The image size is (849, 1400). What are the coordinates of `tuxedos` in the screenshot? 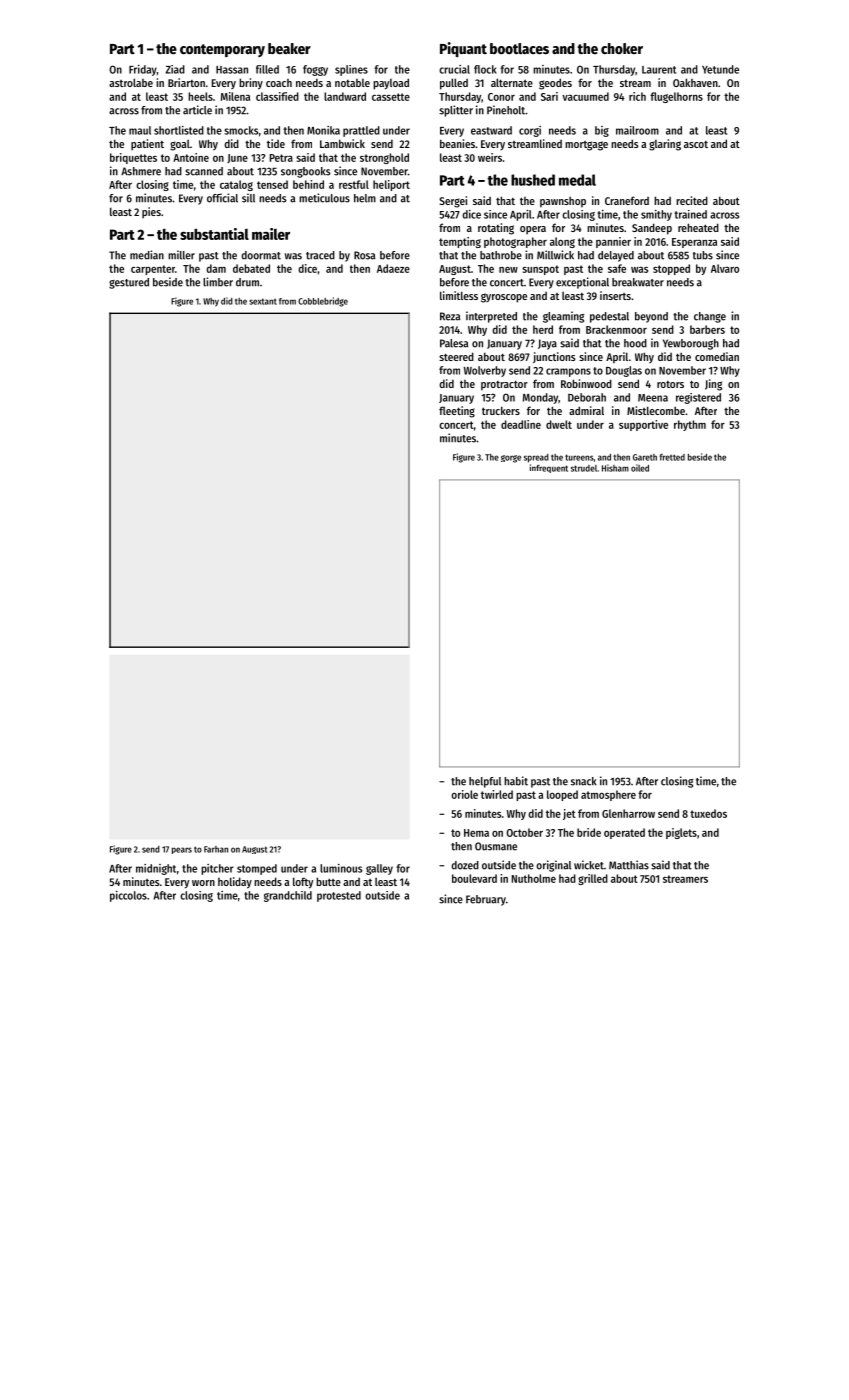 It's located at (708, 813).
